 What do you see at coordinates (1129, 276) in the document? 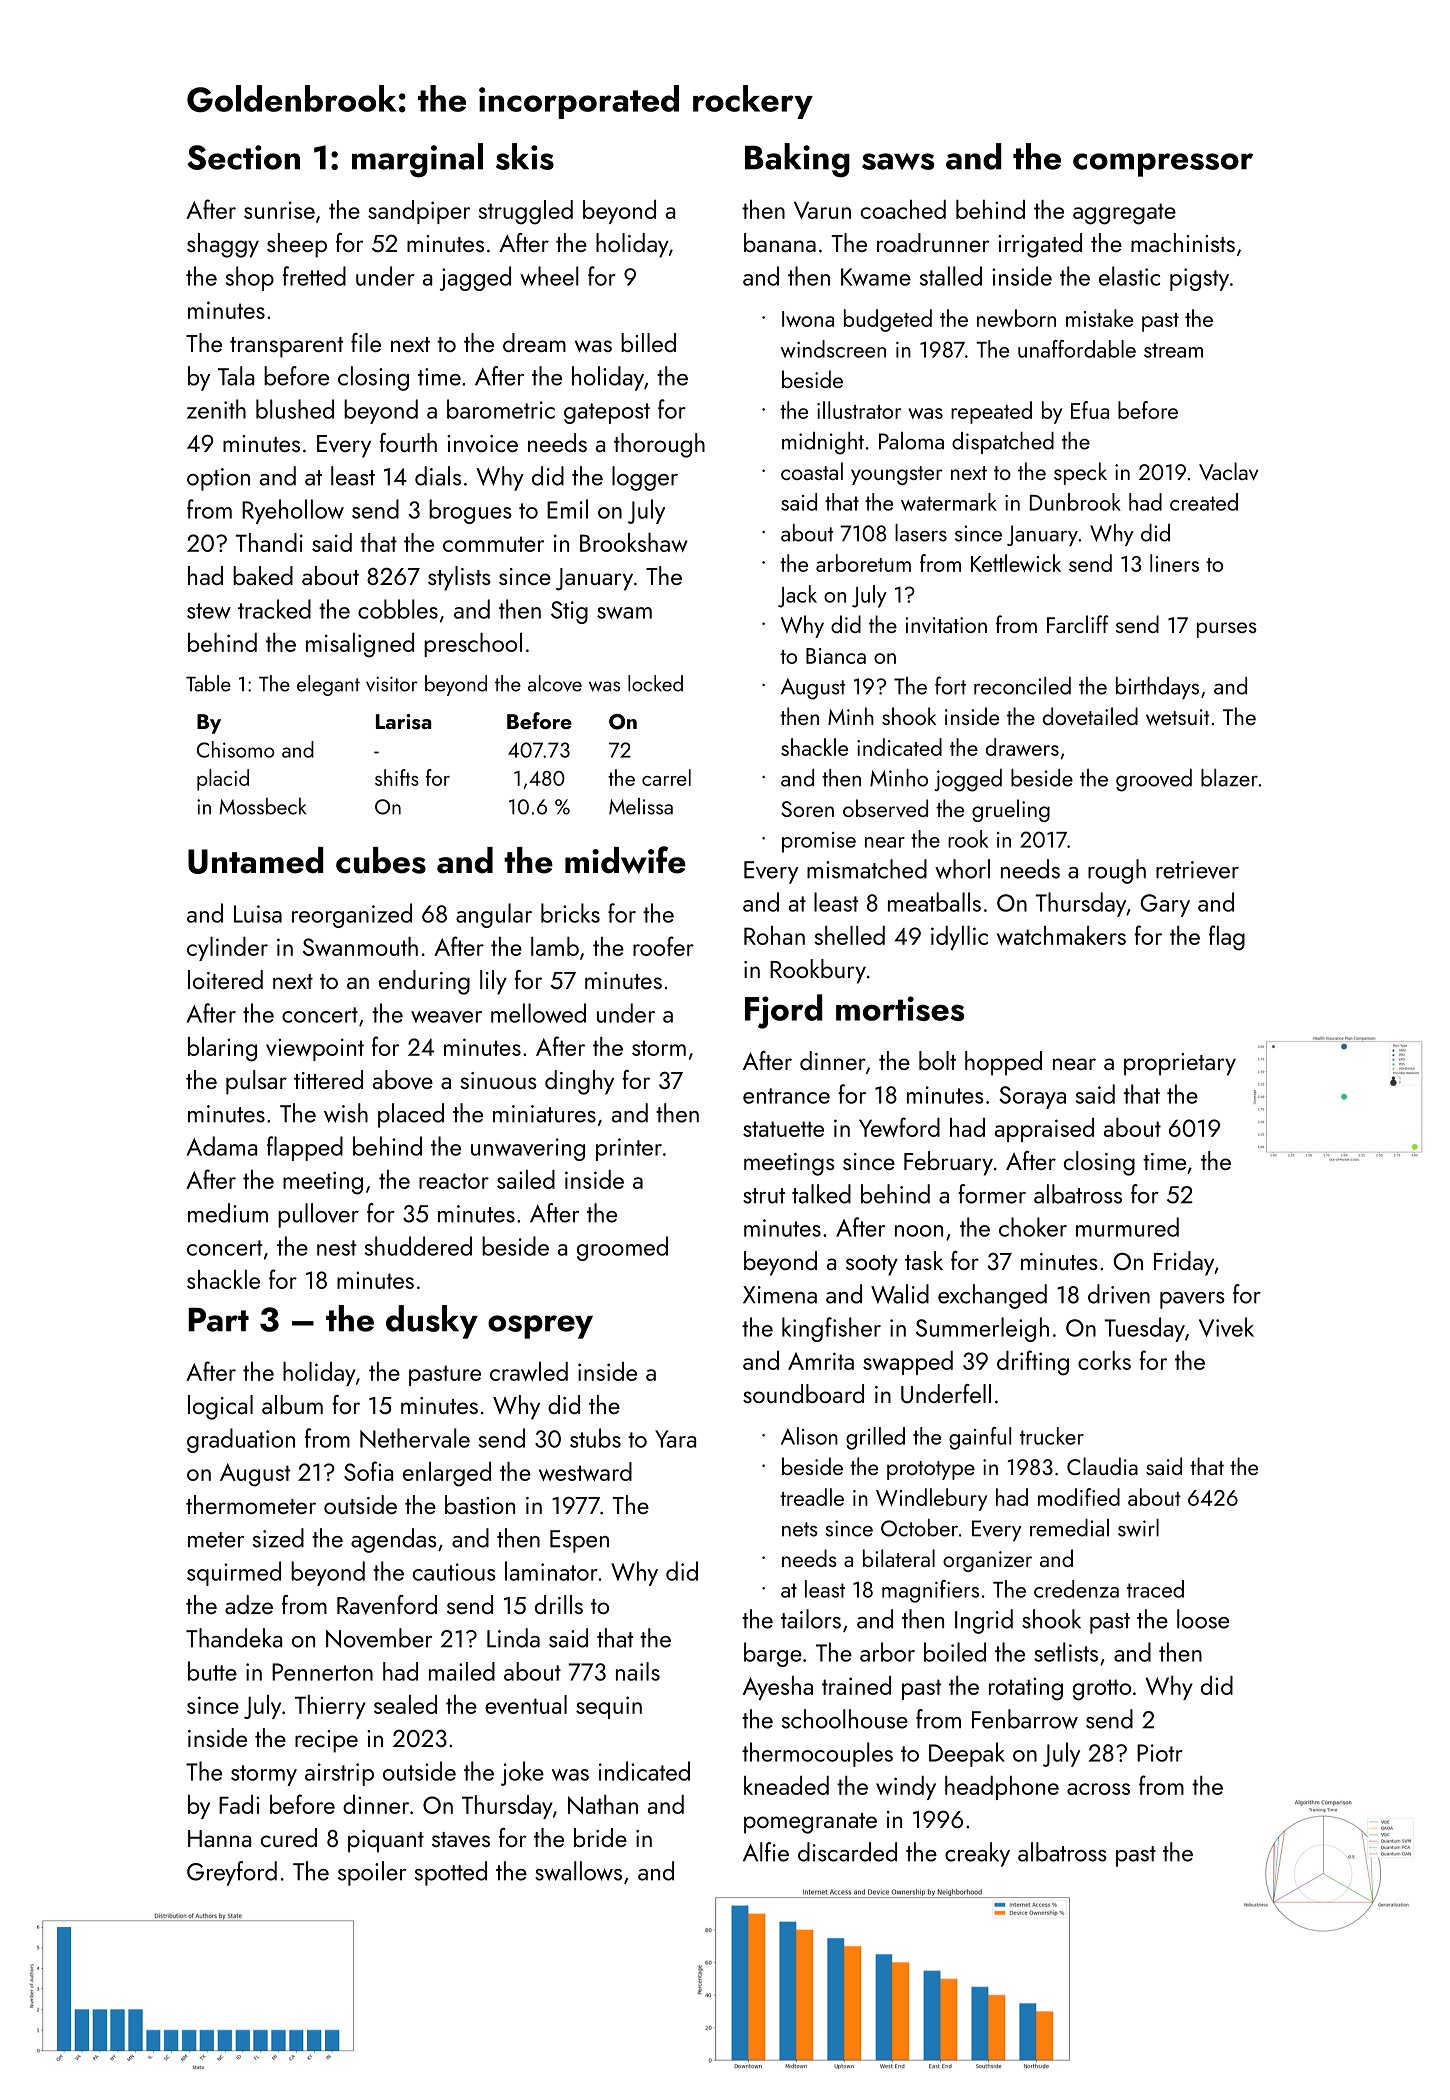
I see `elastic` at bounding box center [1129, 276].
